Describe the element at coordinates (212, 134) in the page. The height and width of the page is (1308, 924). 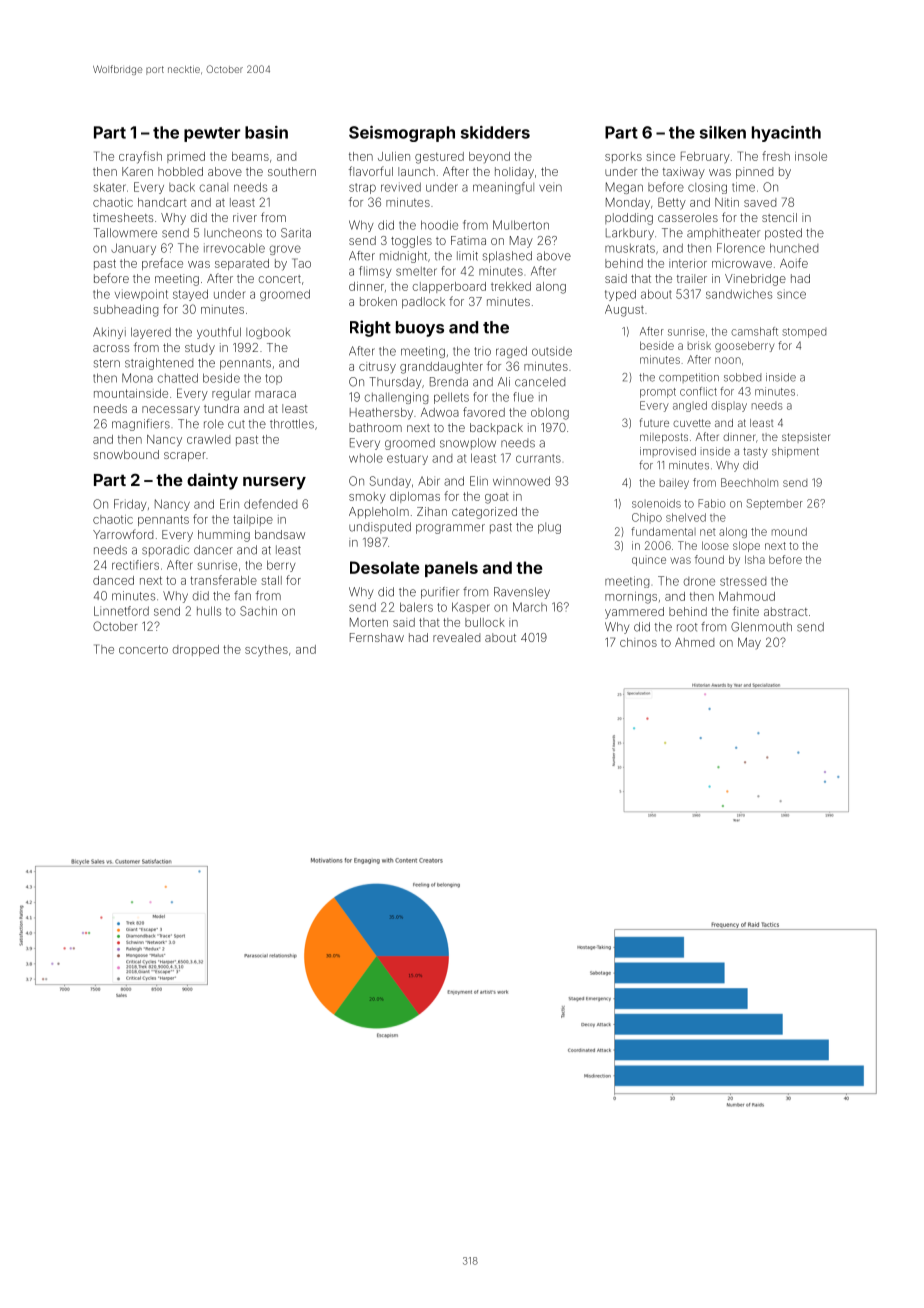
I see `pewter` at that location.
